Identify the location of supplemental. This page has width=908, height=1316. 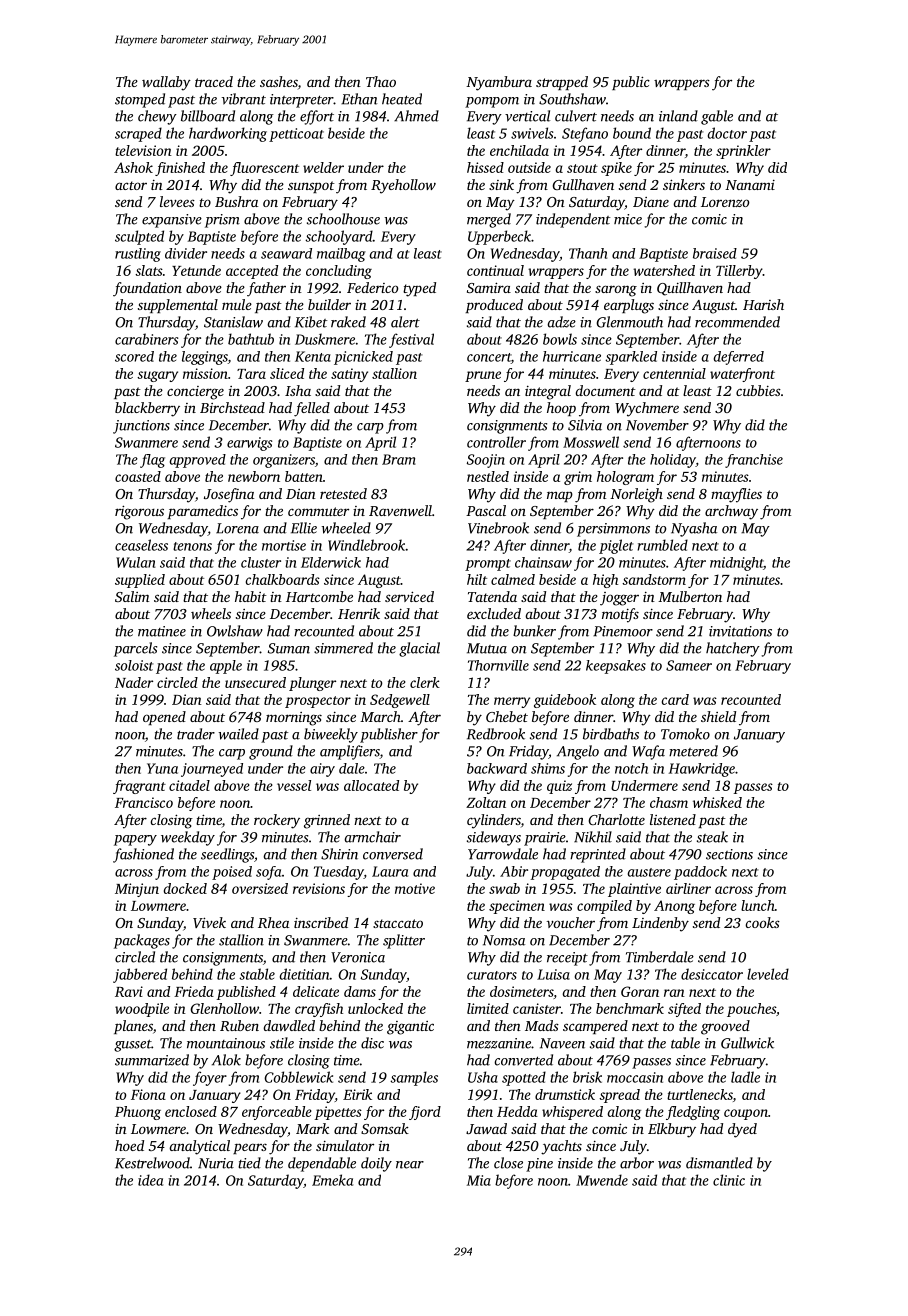
(178, 306).
